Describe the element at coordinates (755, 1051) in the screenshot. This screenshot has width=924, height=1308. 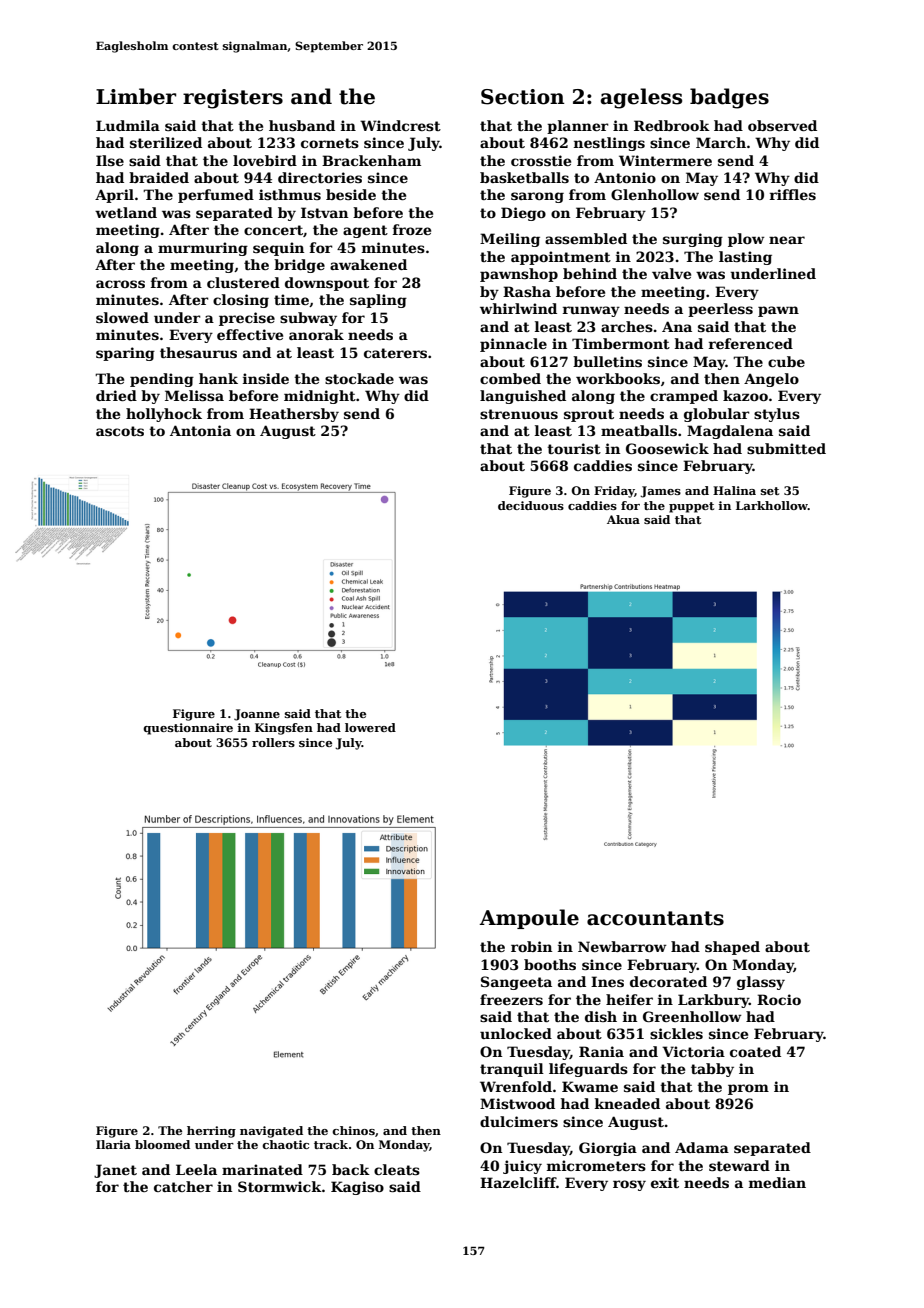
I see `coated` at that location.
